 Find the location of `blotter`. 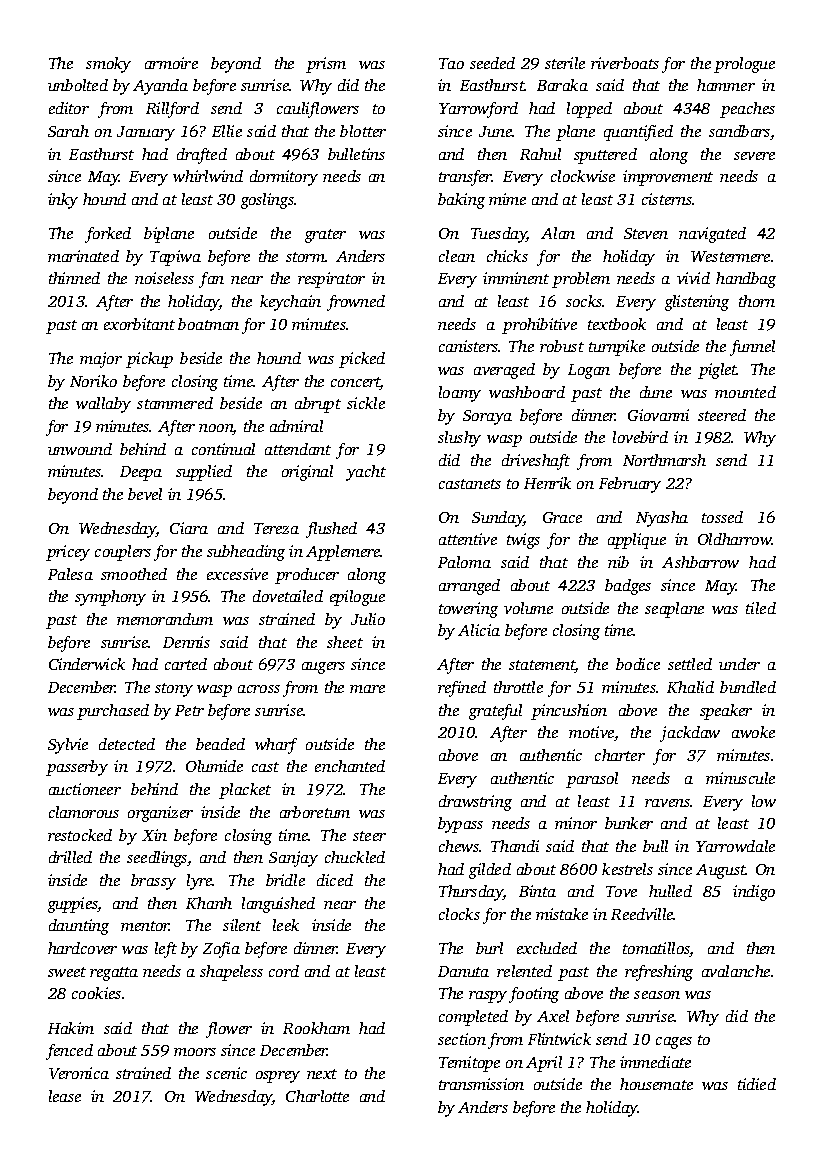

blotter is located at coordinates (363, 131).
